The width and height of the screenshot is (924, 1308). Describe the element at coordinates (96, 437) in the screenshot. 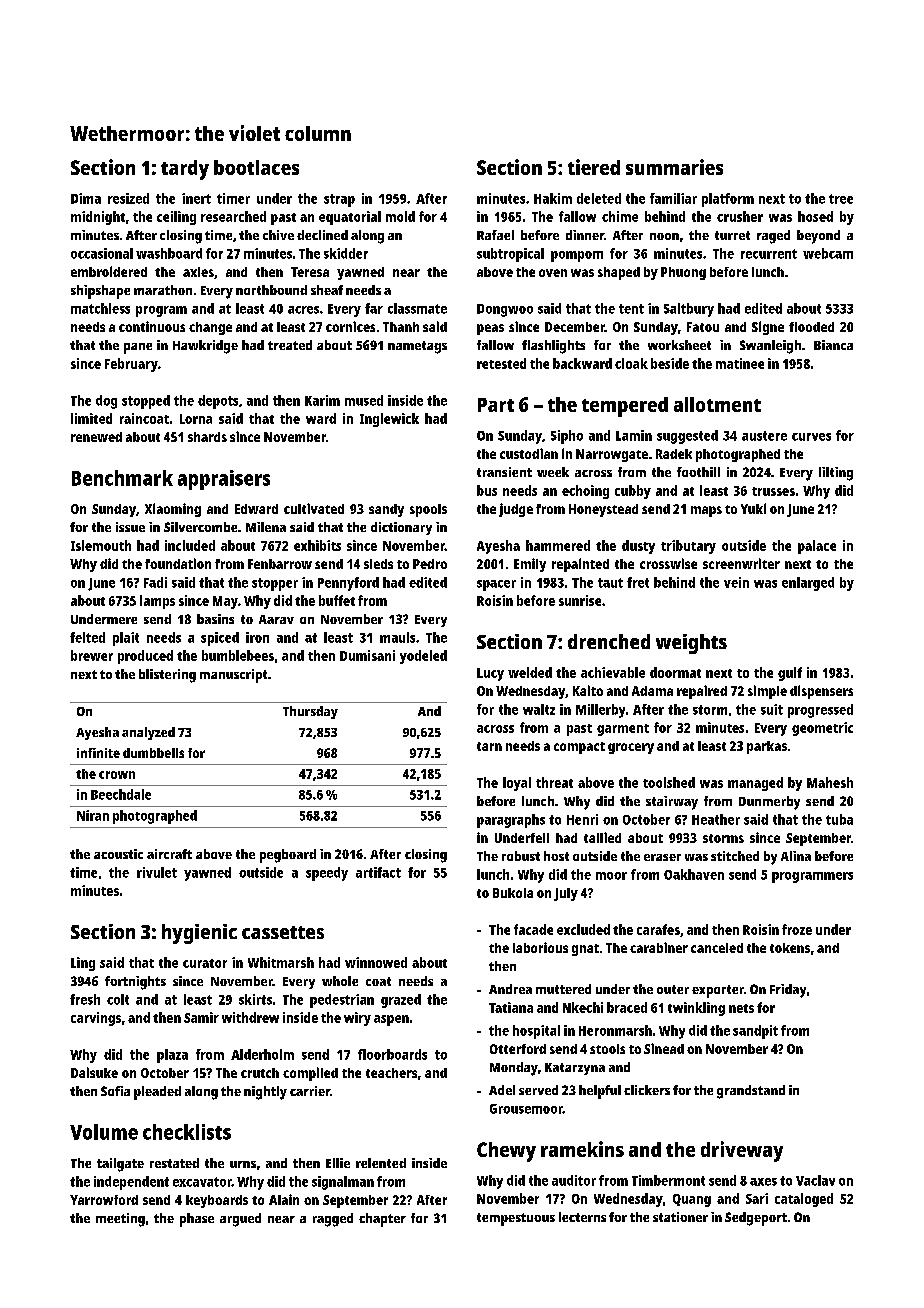

I see `renewed` at that location.
